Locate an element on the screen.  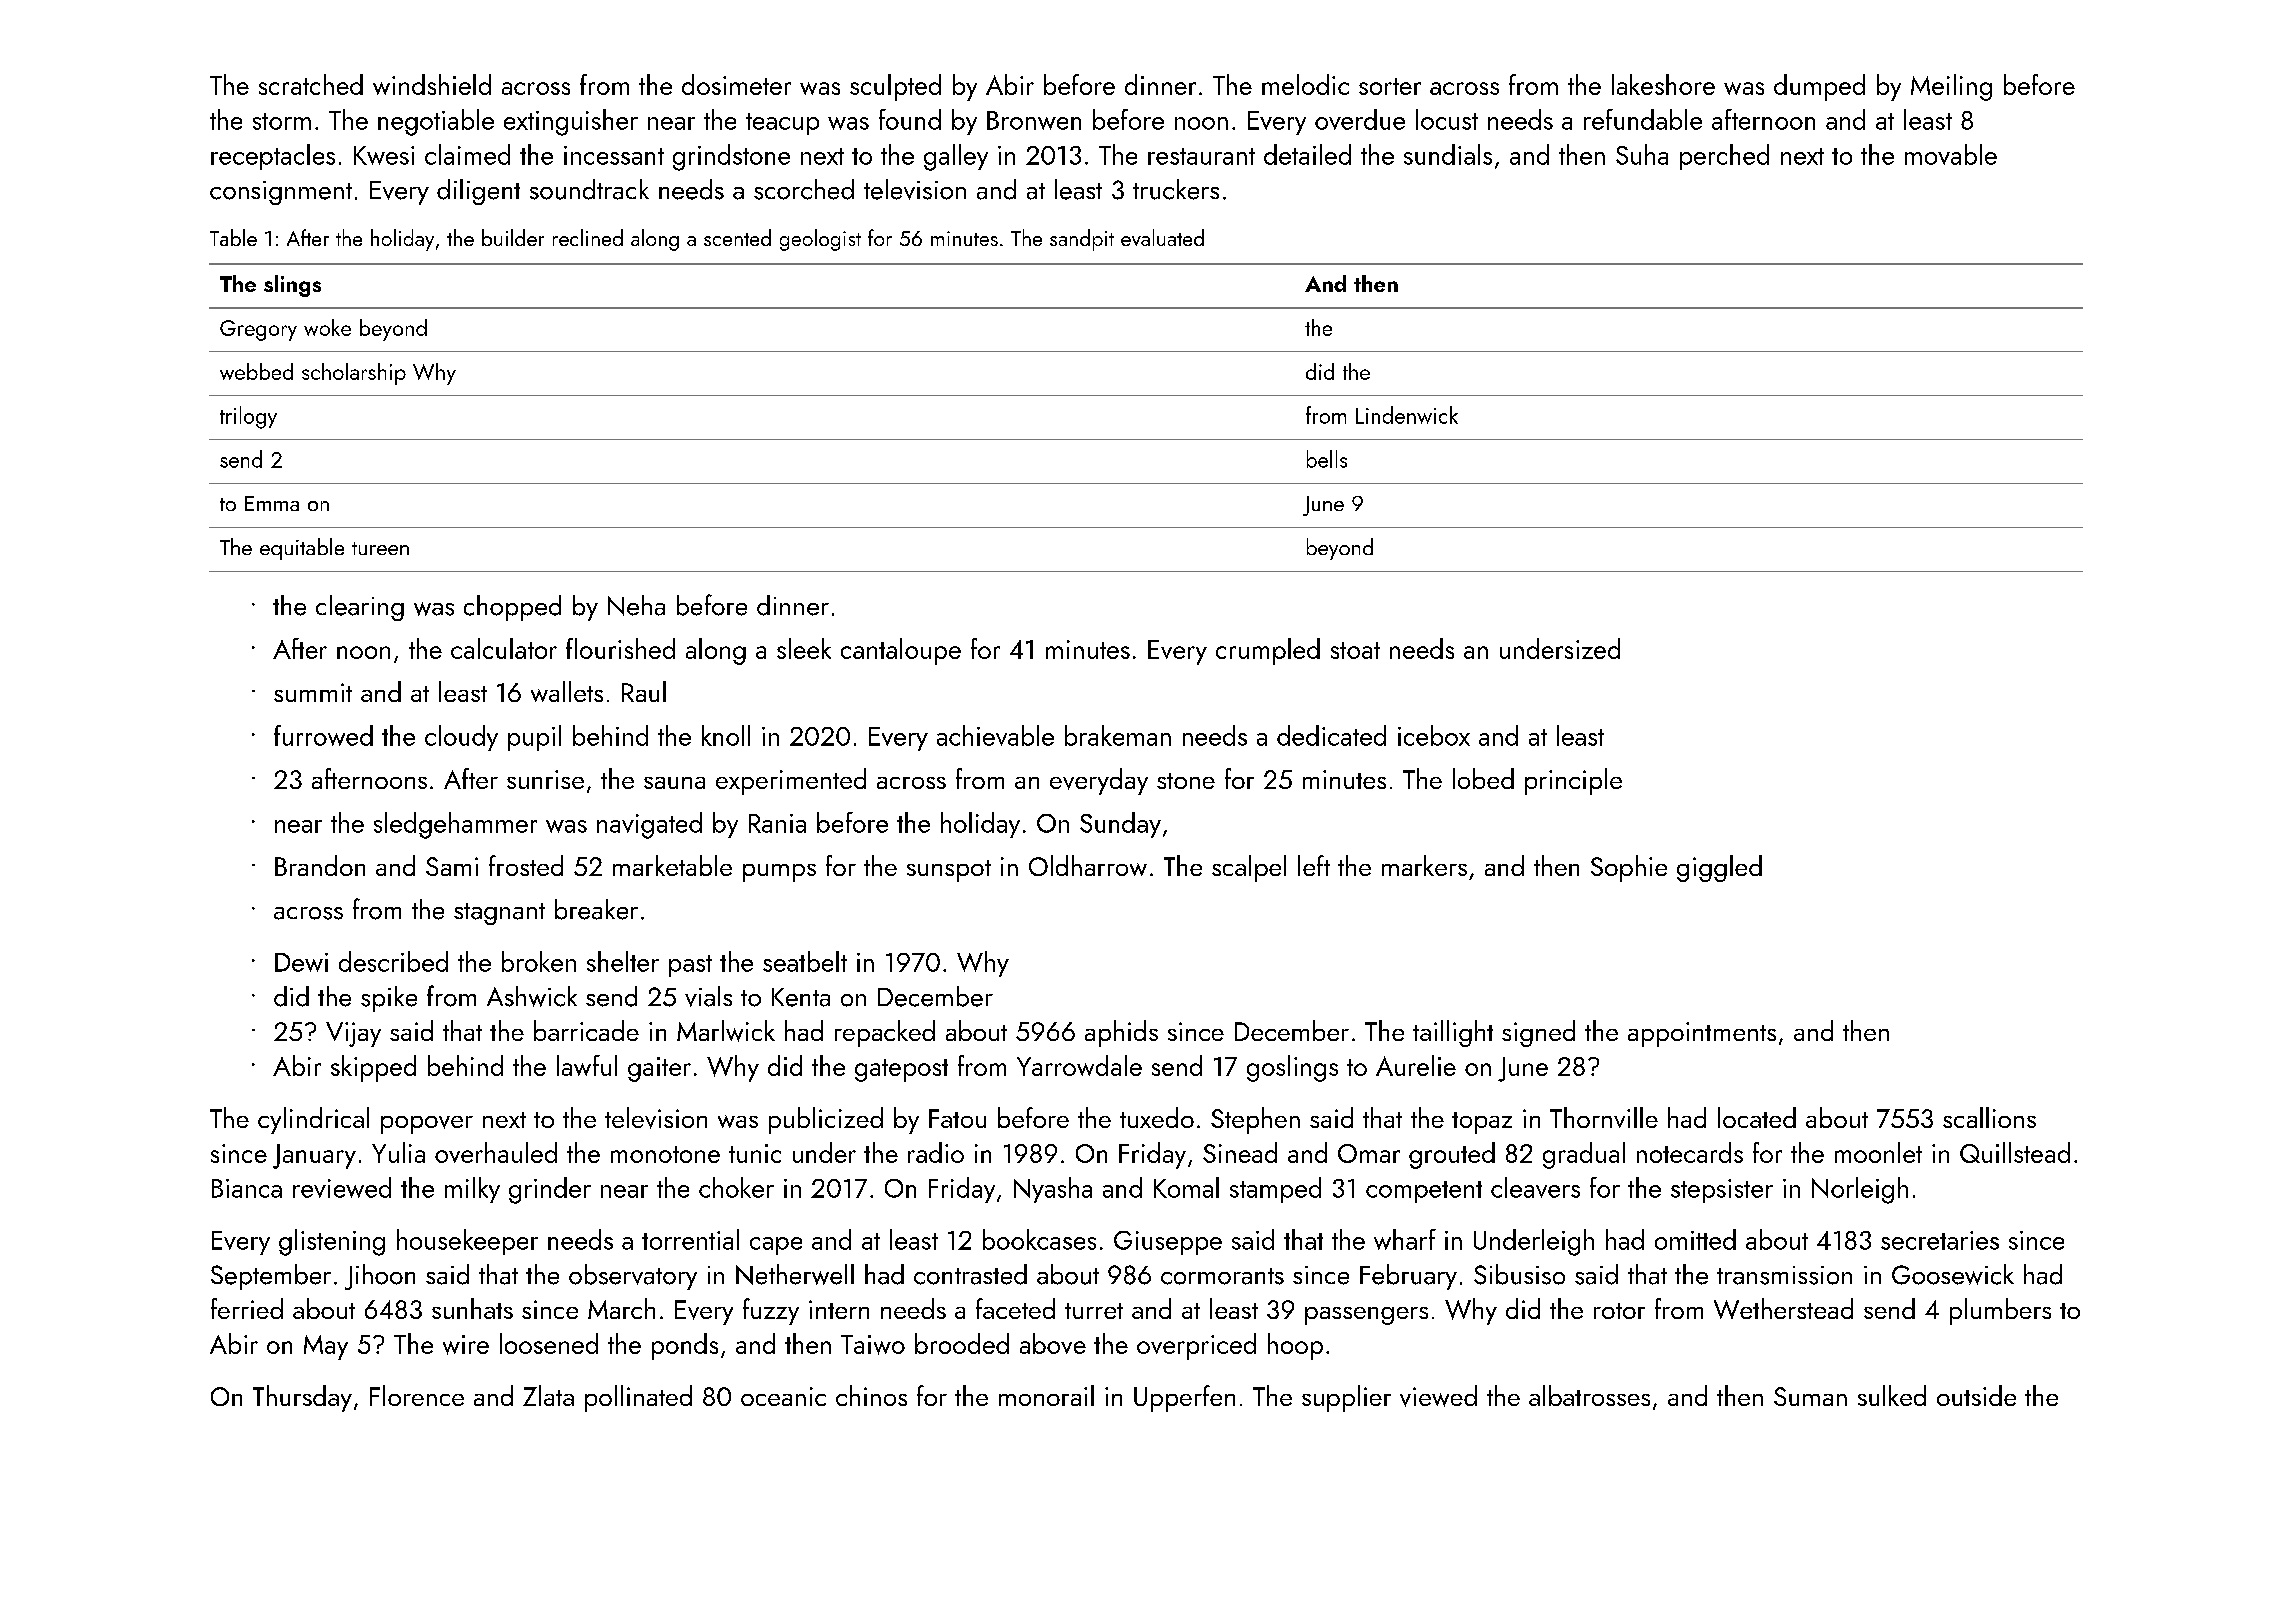
sandpit is located at coordinates (1082, 240).
